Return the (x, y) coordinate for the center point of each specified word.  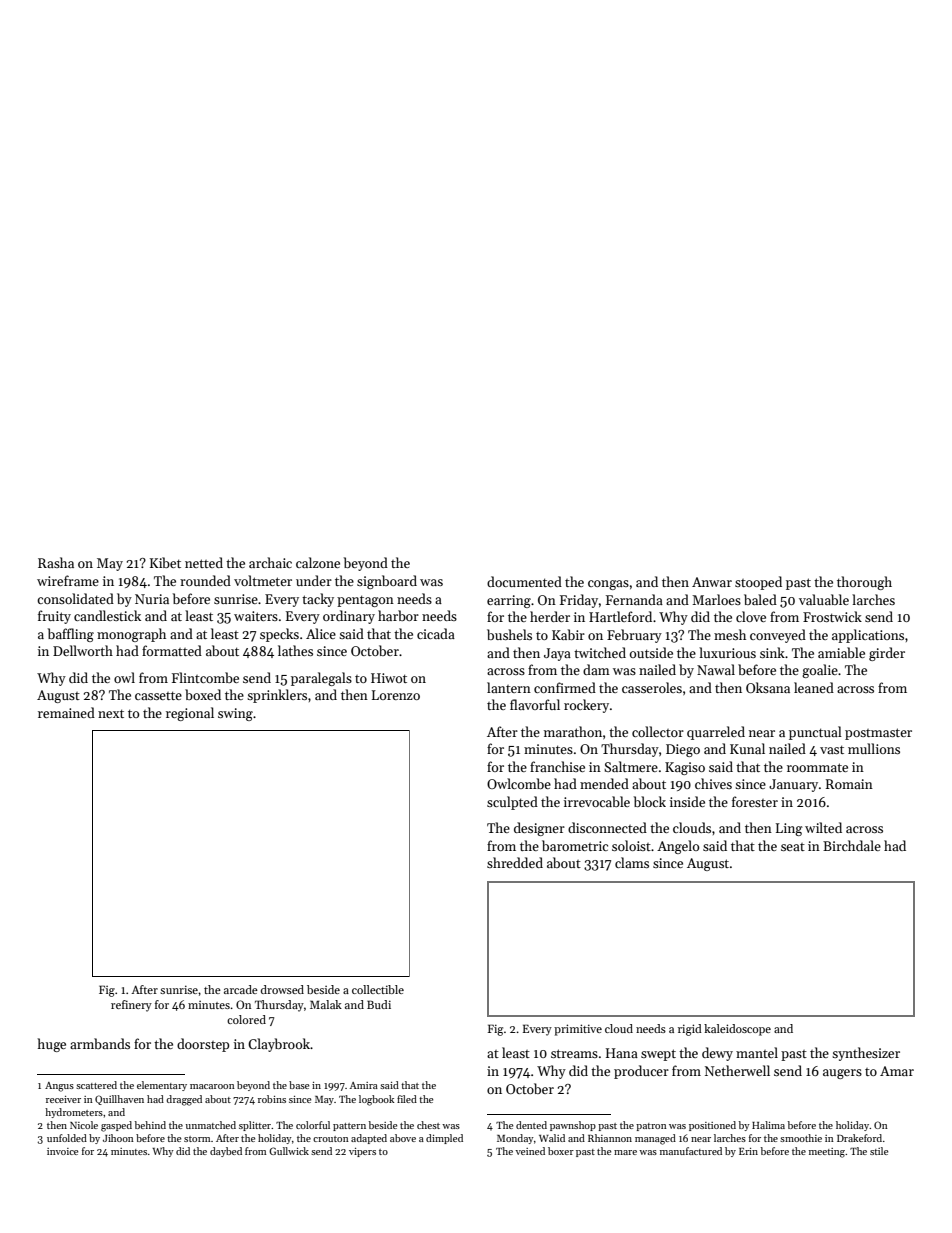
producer (641, 1072)
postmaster (878, 734)
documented (524, 581)
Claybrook (279, 1045)
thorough (864, 583)
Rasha (56, 562)
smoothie (801, 1138)
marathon (573, 731)
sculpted (512, 803)
